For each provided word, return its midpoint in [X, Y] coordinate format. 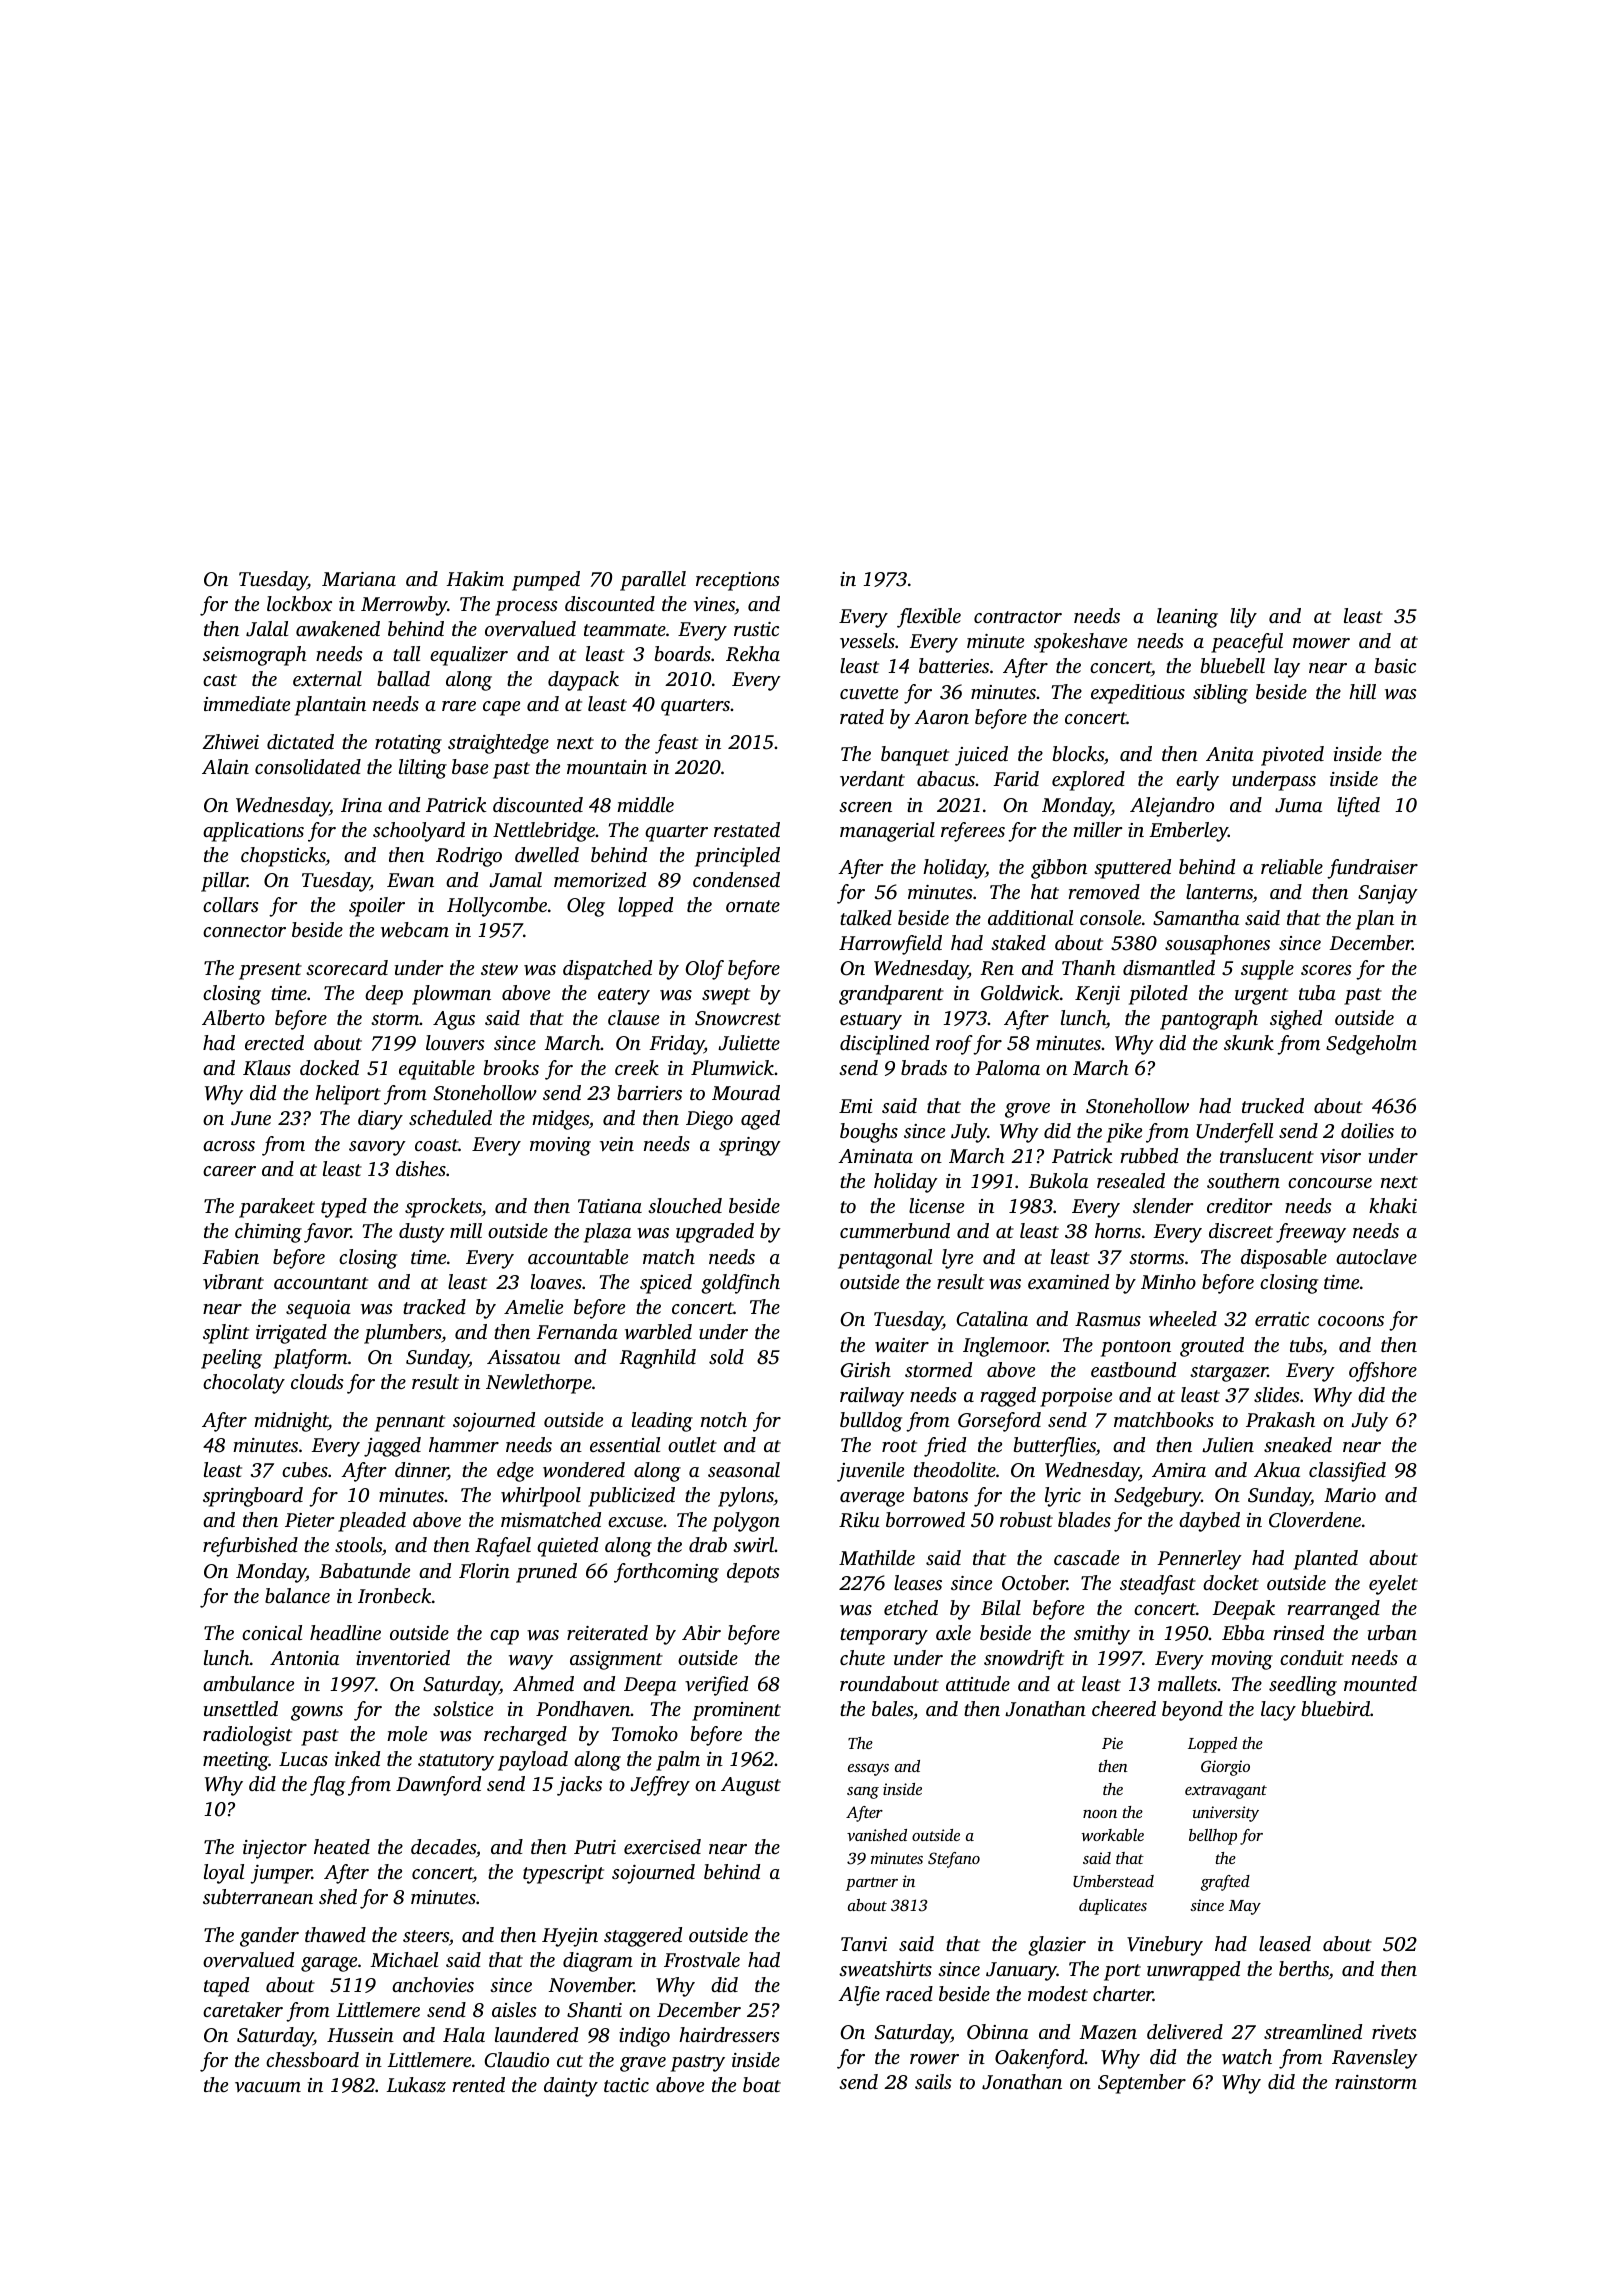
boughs [869, 1133]
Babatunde [364, 1570]
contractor [1018, 617]
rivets [1394, 2032]
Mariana [359, 579]
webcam [415, 929]
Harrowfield [890, 945]
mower [1321, 643]
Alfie [859, 1996]
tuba [1317, 992]
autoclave [1376, 1256]
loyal [224, 1874]
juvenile [870, 1472]
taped [226, 1987]
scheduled [450, 1117]
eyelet [1393, 1585]
